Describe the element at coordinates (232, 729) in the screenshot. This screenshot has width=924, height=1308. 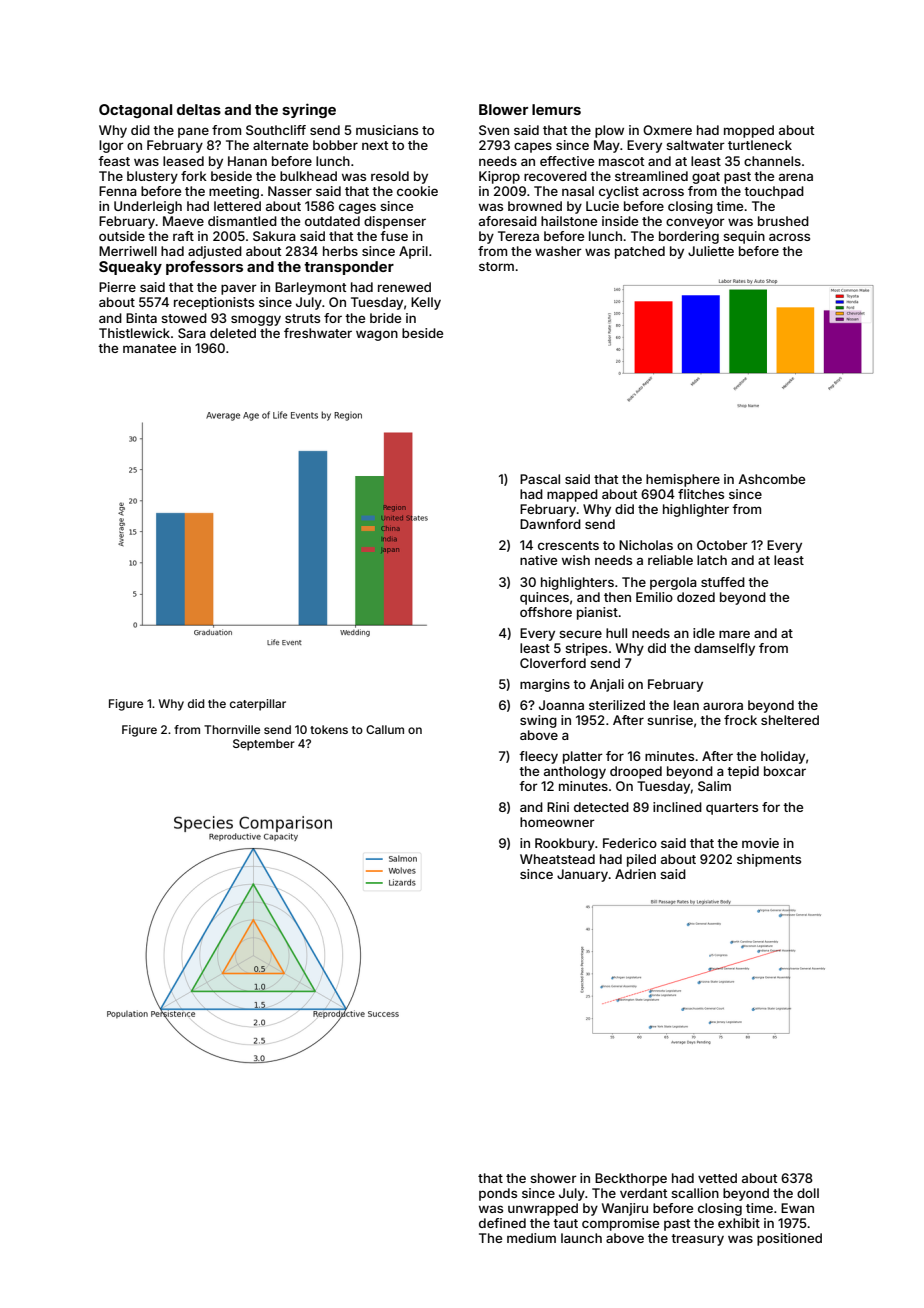
I see `Thornville` at that location.
